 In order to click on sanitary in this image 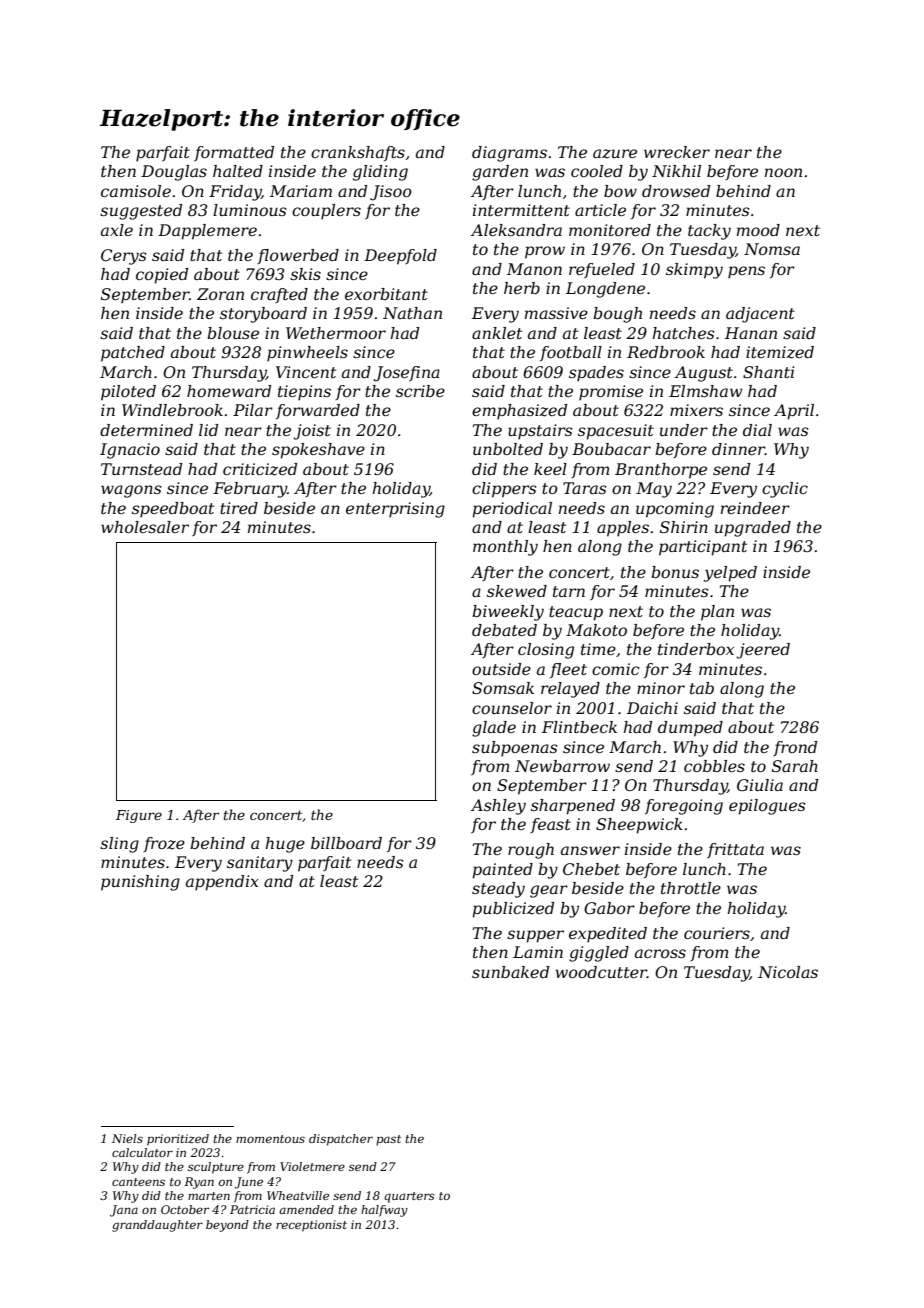, I will do `click(260, 864)`.
